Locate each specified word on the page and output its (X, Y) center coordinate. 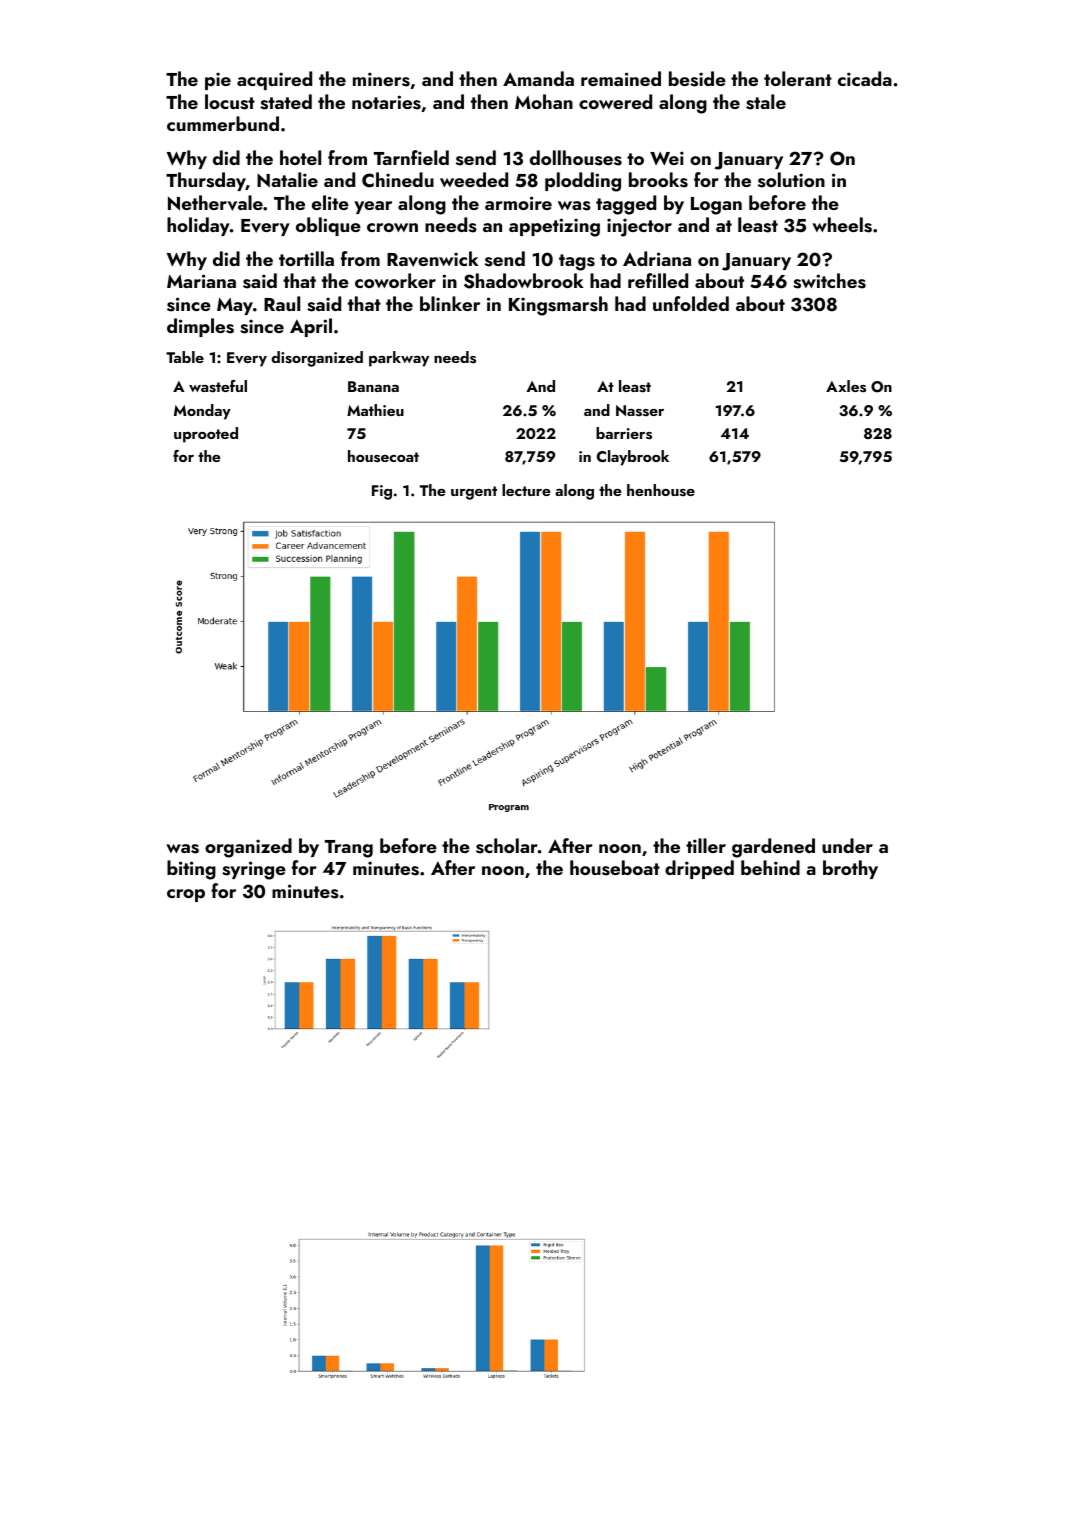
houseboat (615, 868)
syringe (254, 870)
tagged (626, 205)
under (847, 845)
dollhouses (576, 158)
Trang (349, 849)
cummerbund (223, 123)
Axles (846, 386)
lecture (526, 490)
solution (791, 180)
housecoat (383, 456)
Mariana (201, 281)
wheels (842, 225)
